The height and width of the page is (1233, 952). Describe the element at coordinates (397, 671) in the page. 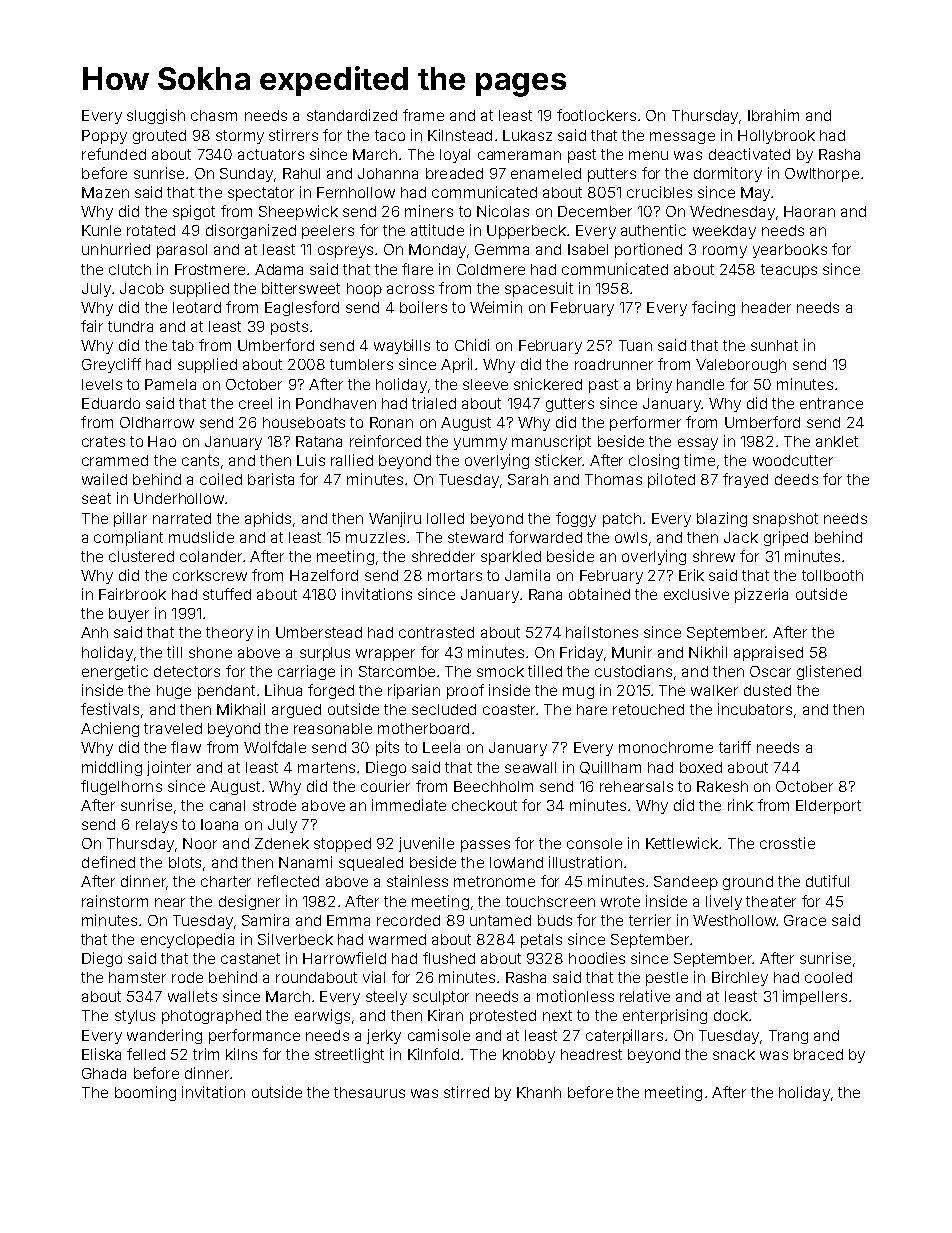

I see `Starcombe` at that location.
